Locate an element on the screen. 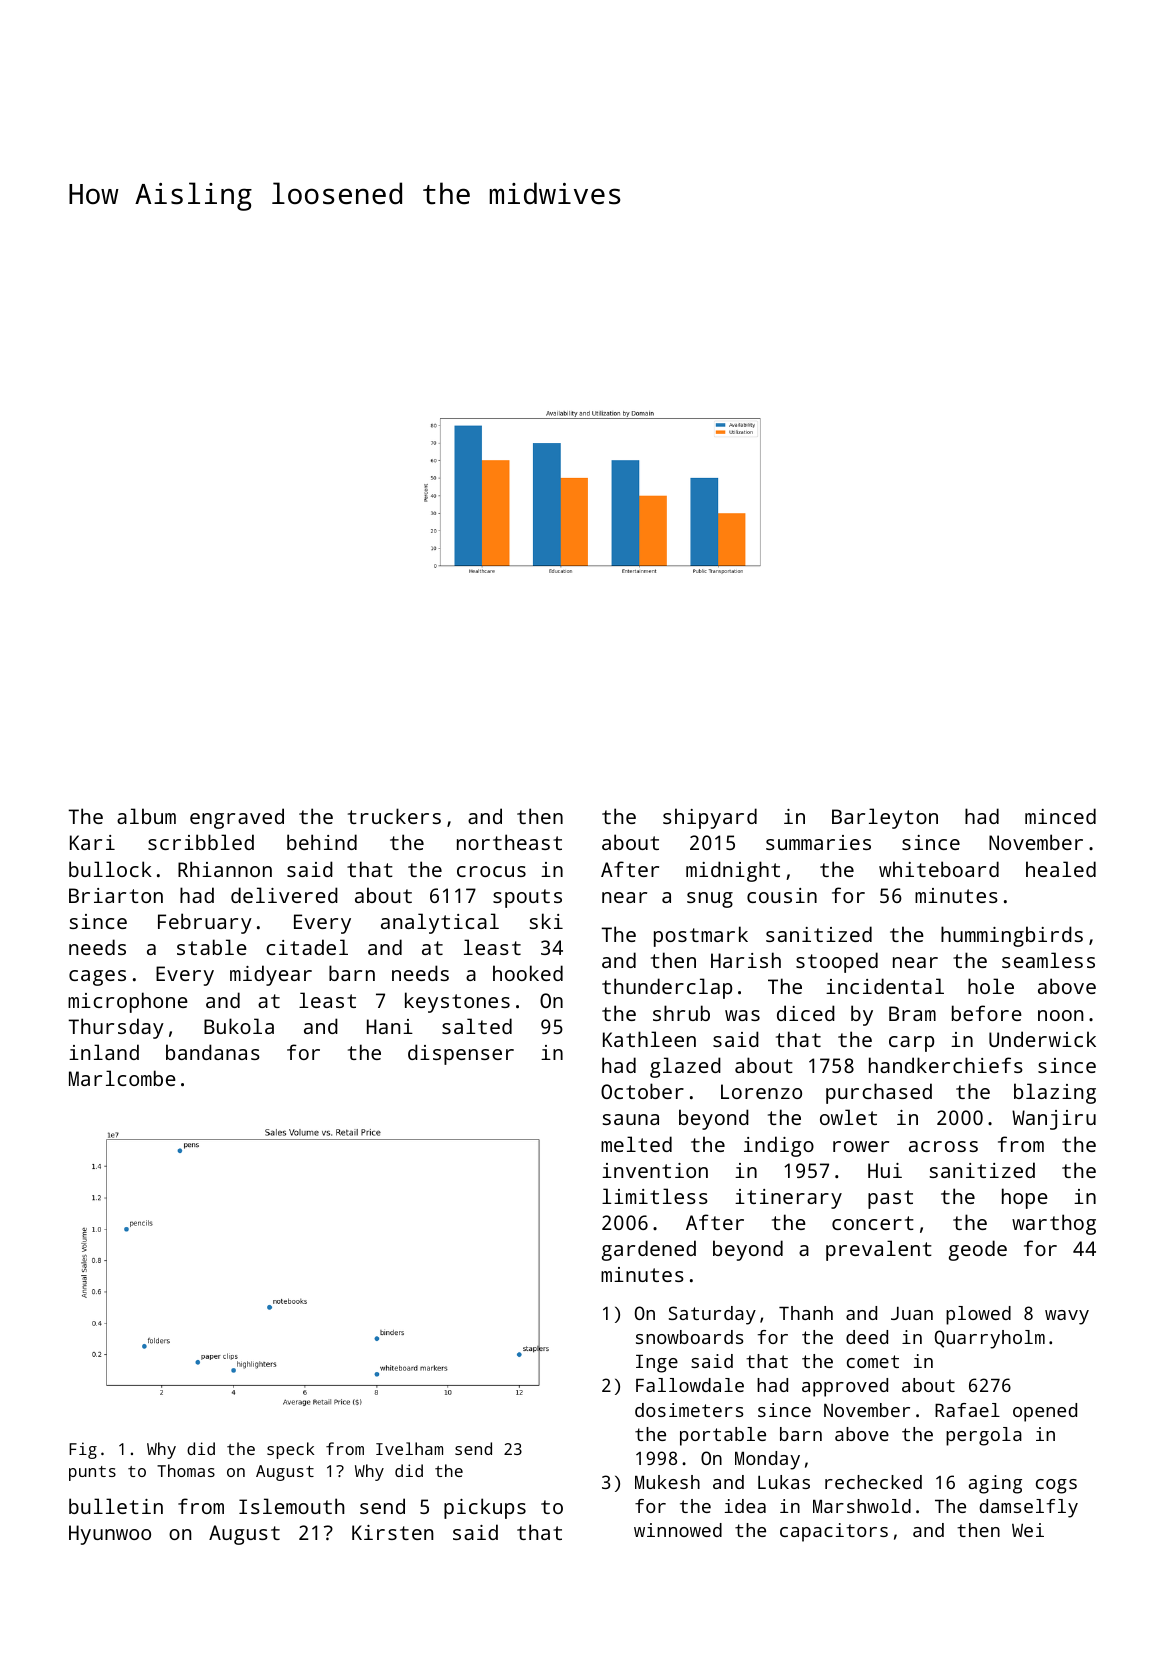 This screenshot has height=1654, width=1165. Thomas is located at coordinates (186, 1470).
